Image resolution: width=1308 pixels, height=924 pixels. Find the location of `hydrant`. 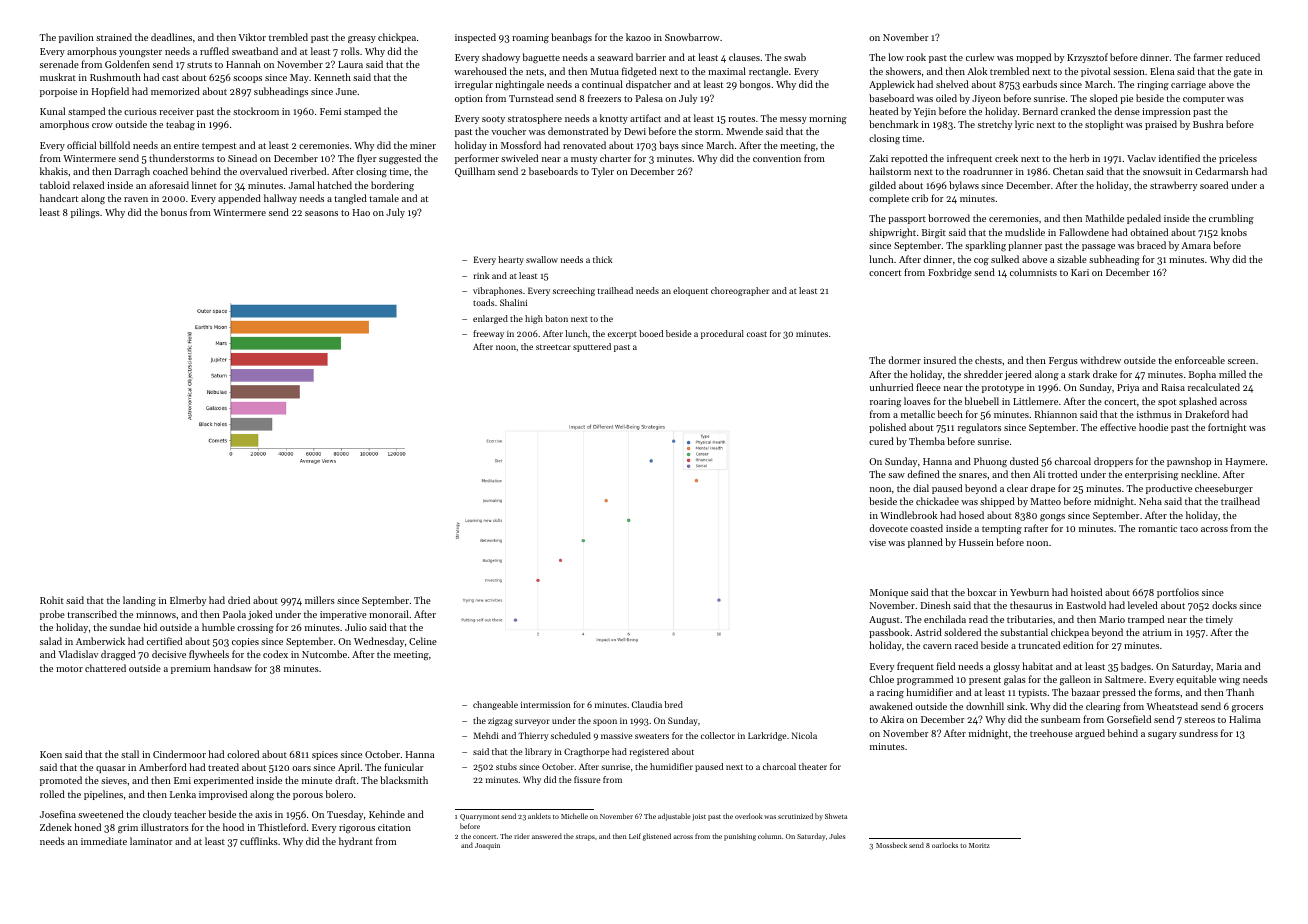

hydrant is located at coordinates (356, 842).
